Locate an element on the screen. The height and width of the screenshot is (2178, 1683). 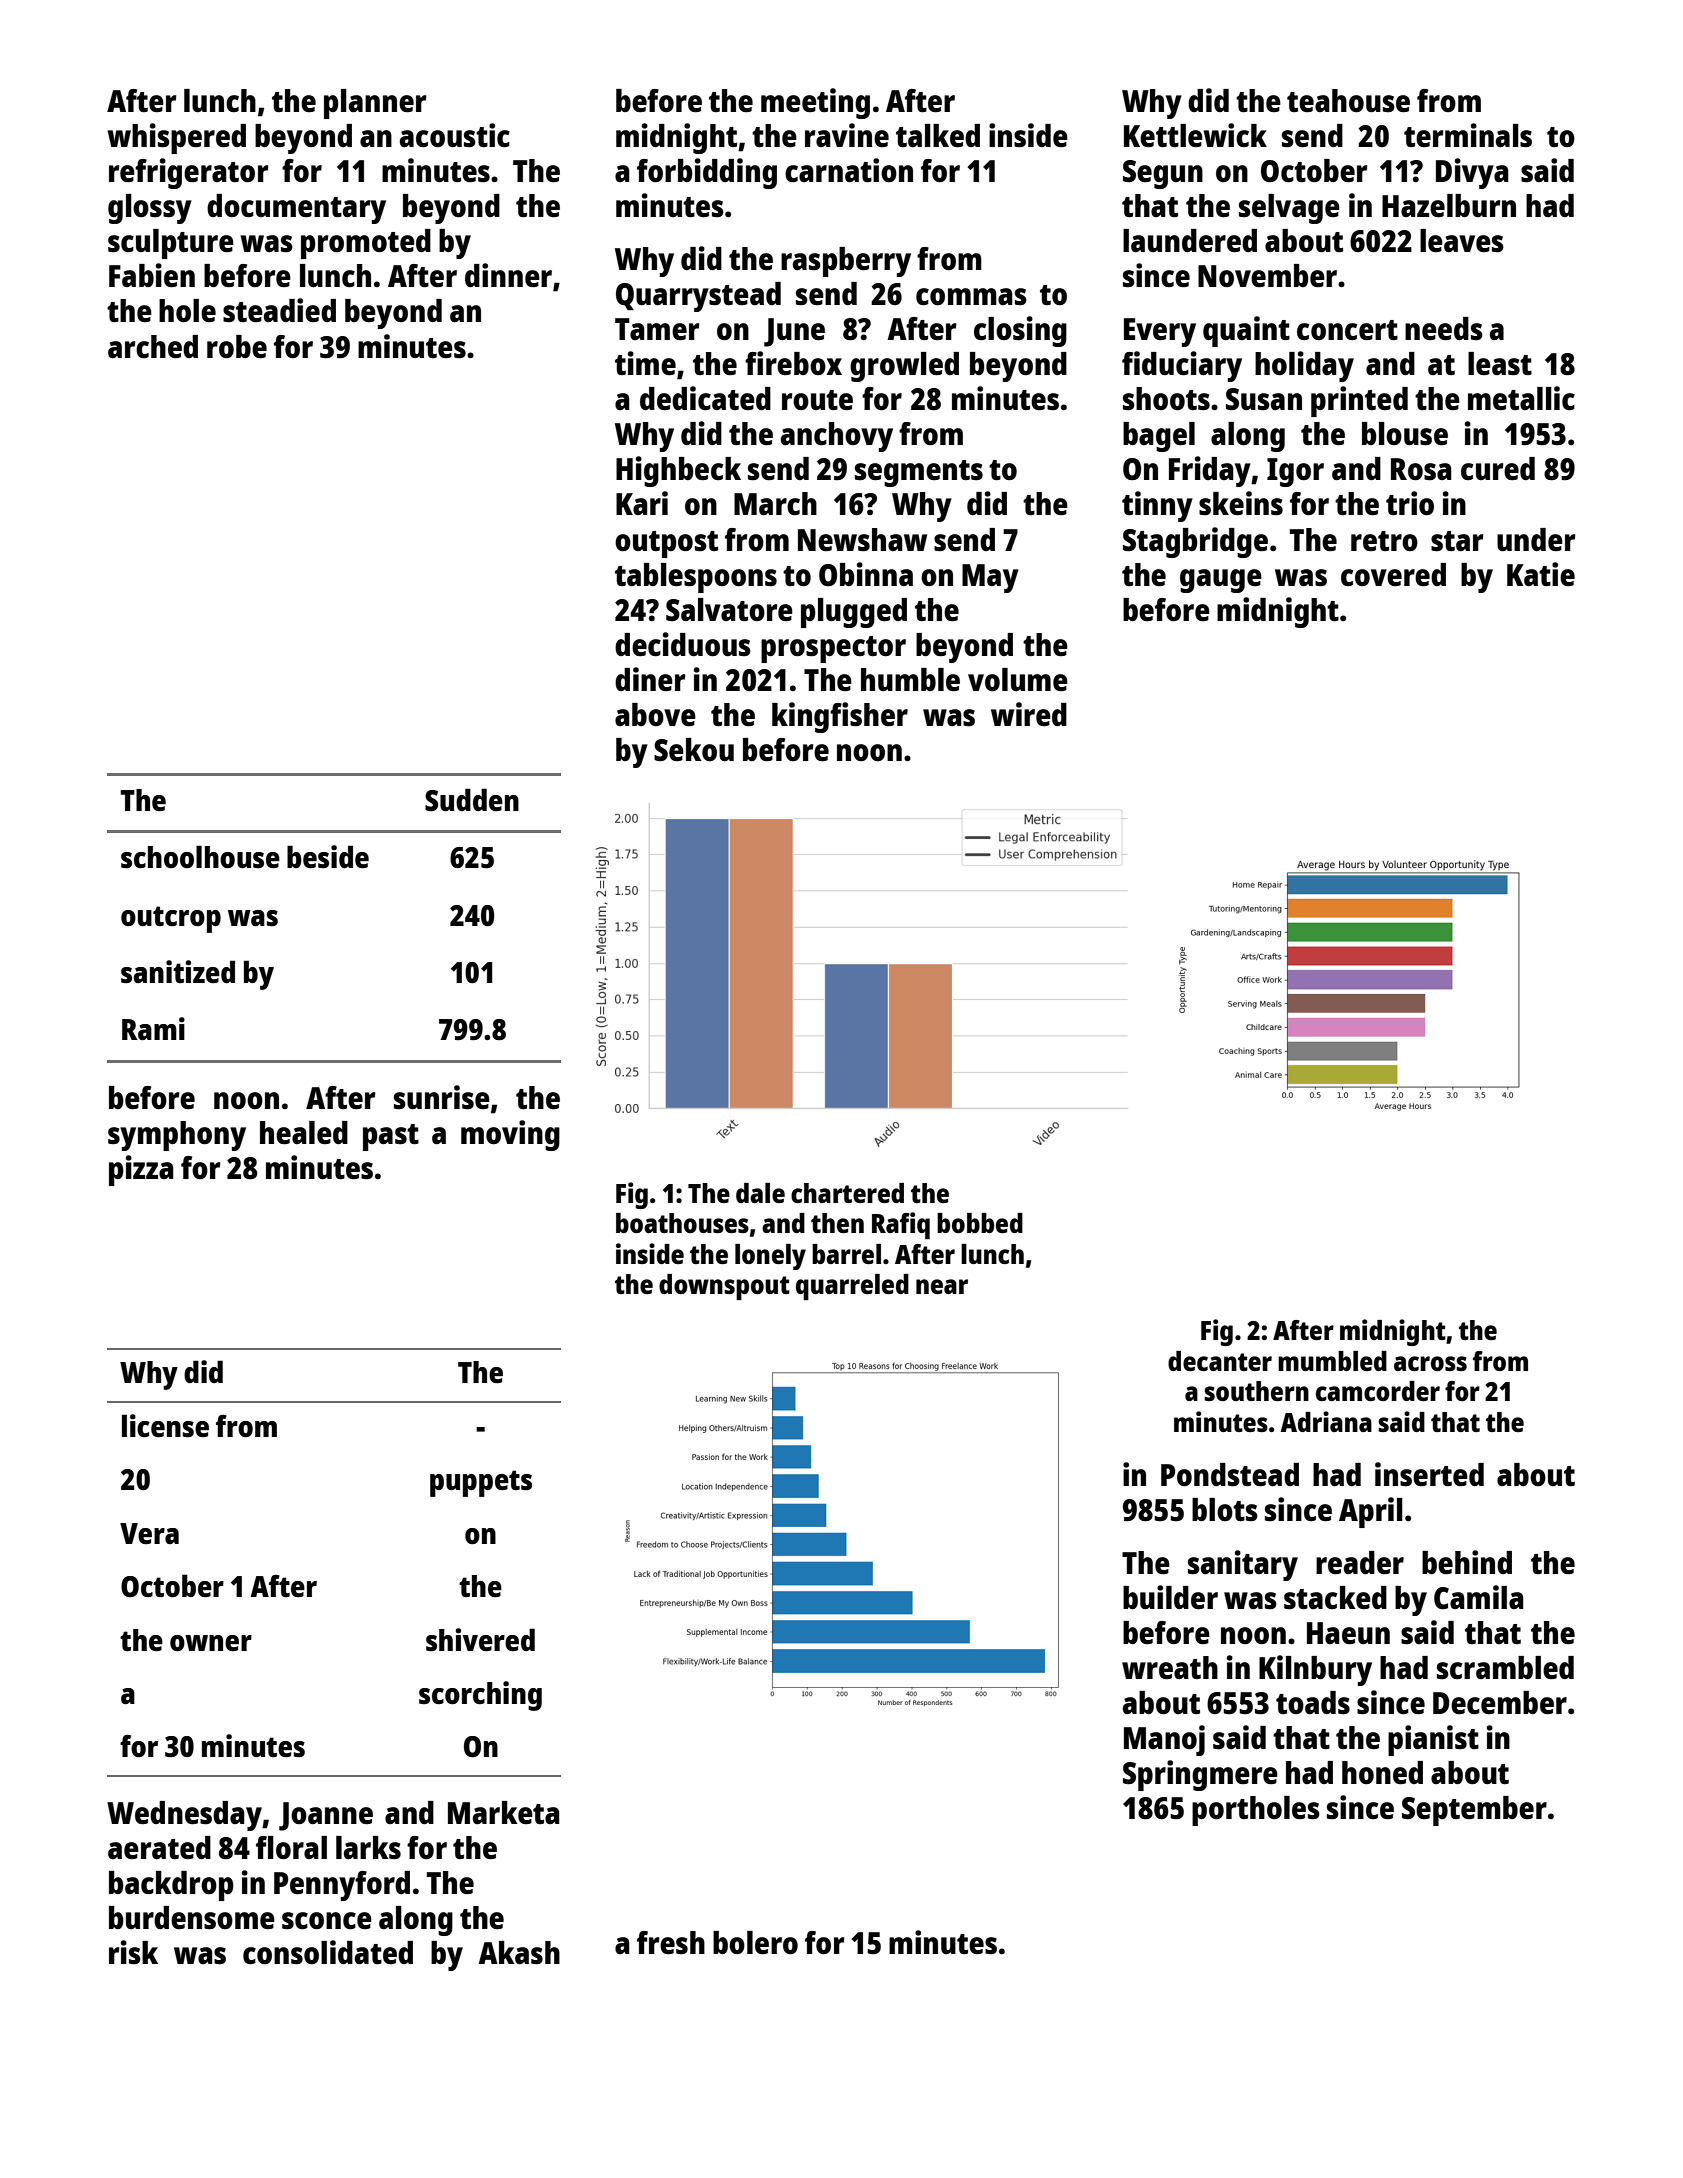
mumbled is located at coordinates (1332, 1361).
